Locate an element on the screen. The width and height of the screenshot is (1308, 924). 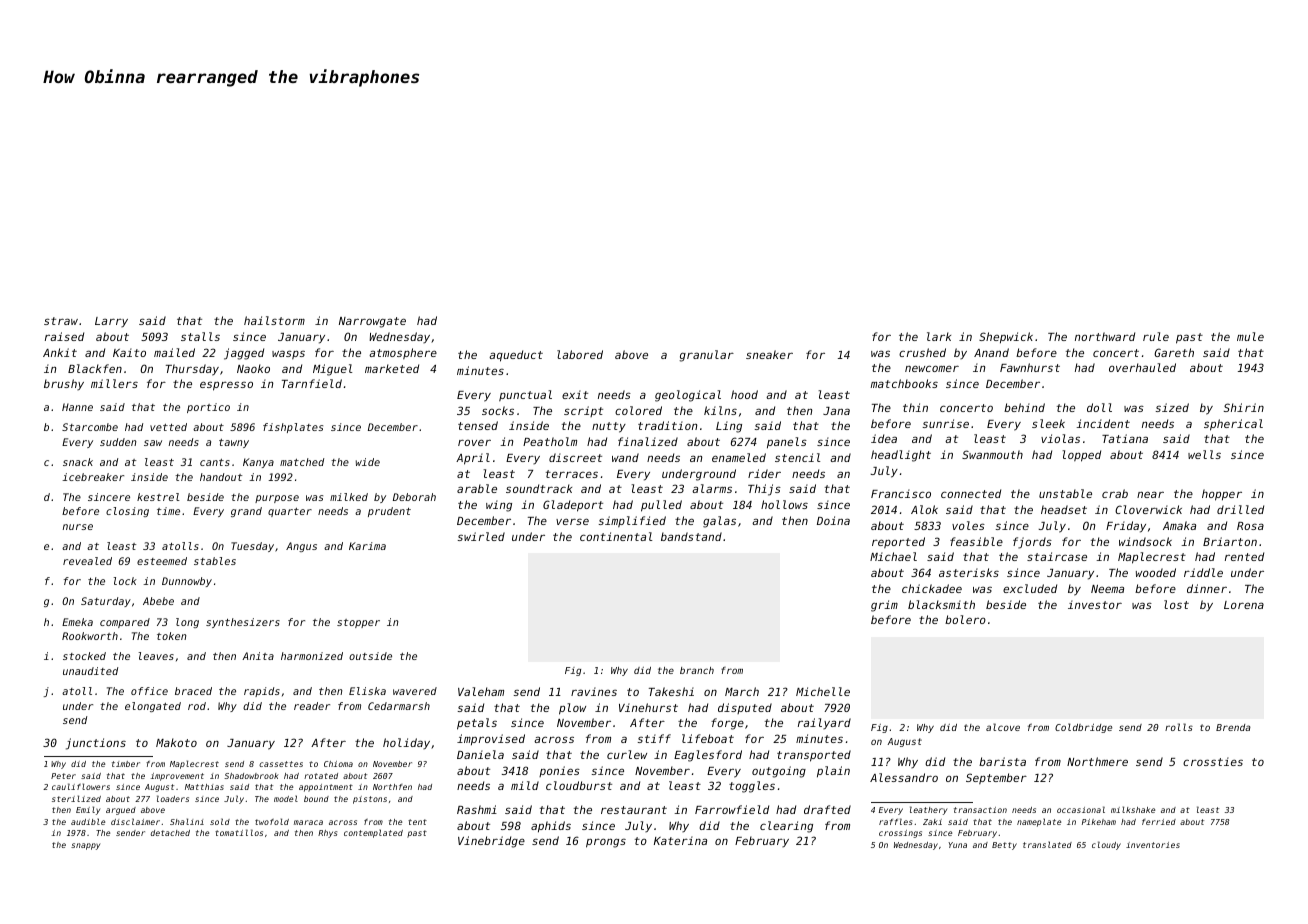
loaders is located at coordinates (173, 798).
